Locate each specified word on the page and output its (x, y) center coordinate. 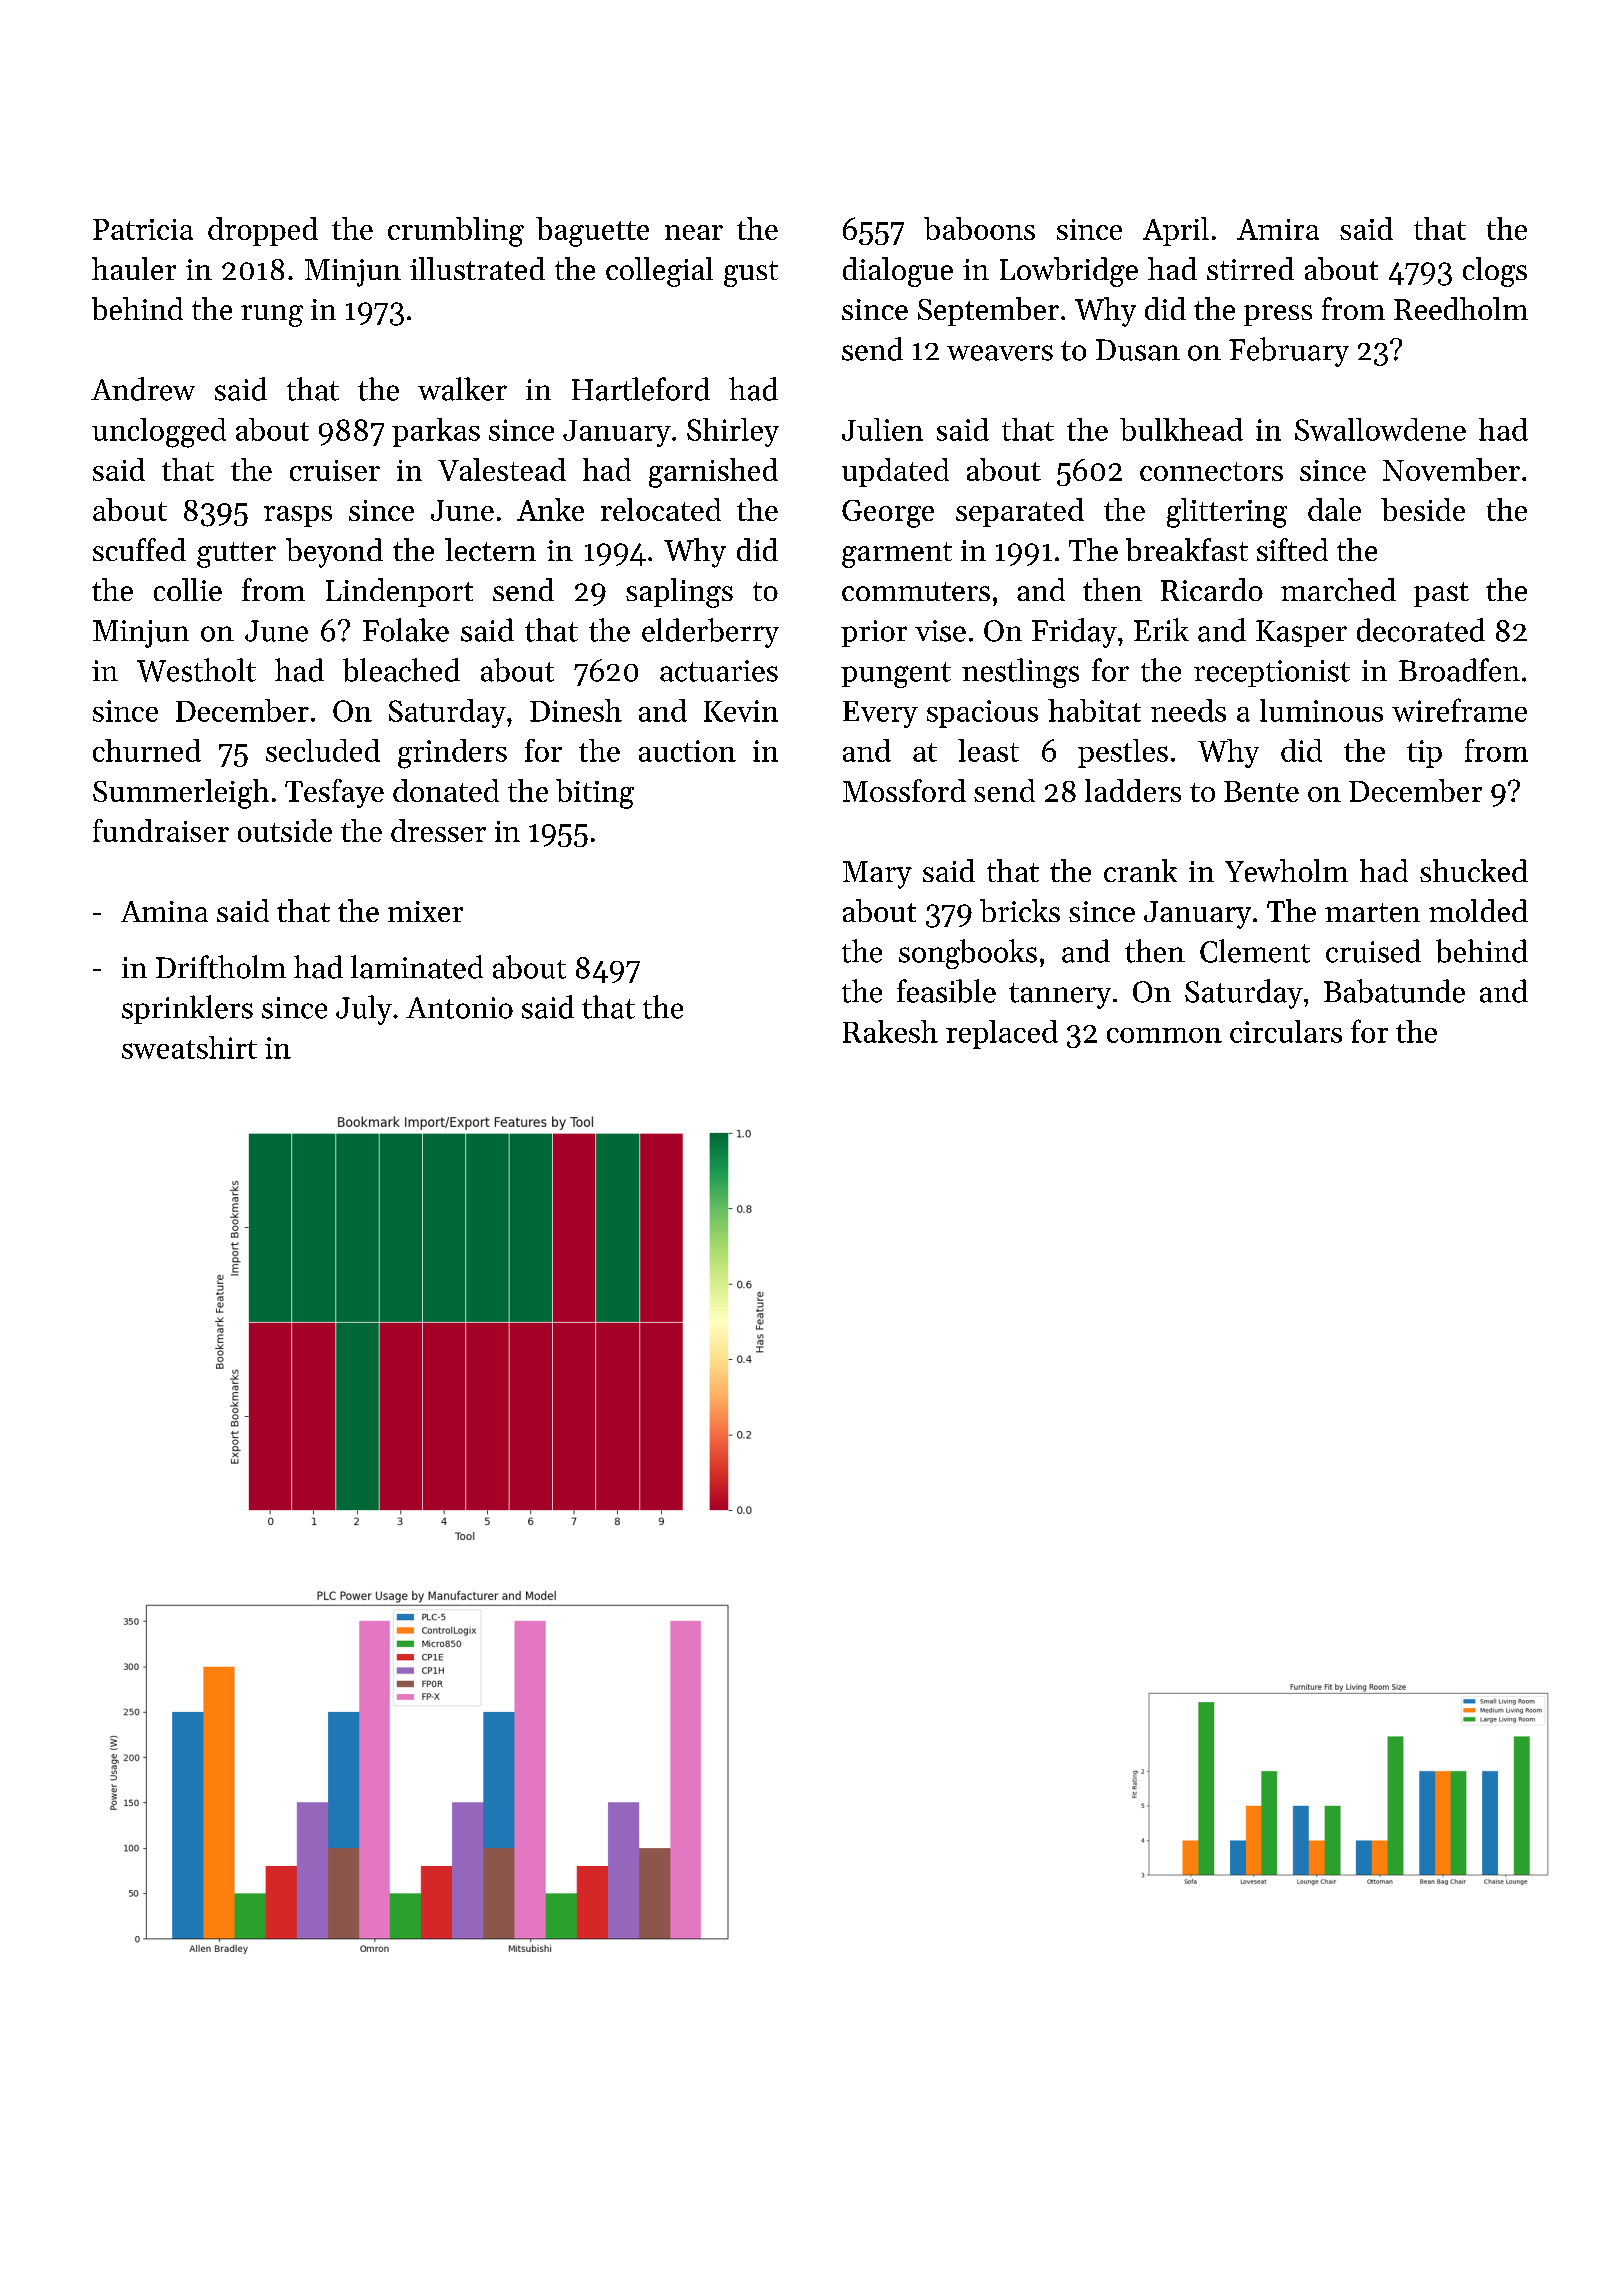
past (1441, 594)
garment (897, 555)
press (1278, 315)
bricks (1020, 910)
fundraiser (161, 830)
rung (272, 316)
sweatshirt (189, 1047)
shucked (1474, 870)
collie (188, 589)
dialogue (898, 272)
